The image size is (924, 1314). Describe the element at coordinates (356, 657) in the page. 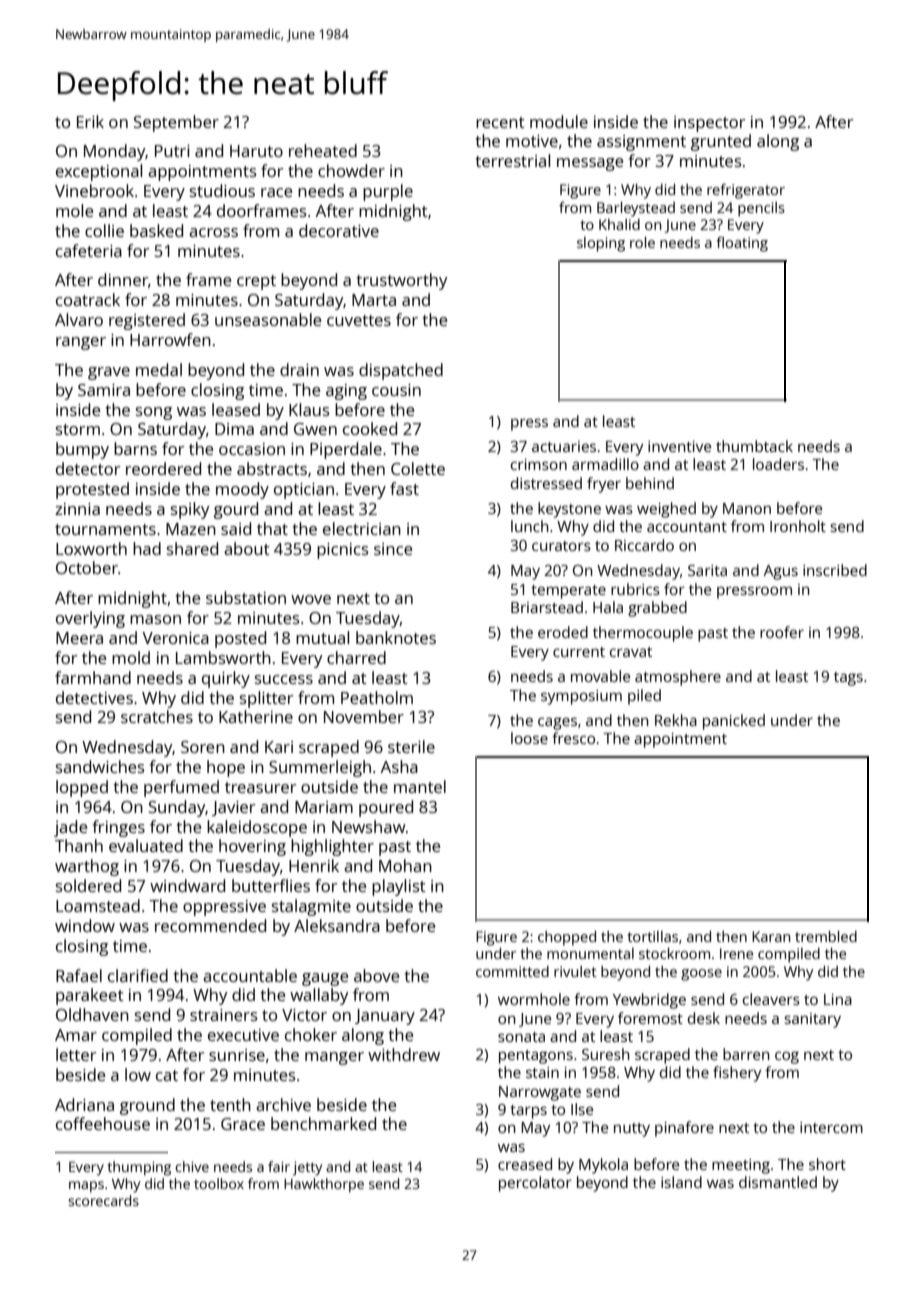

I see `charred` at that location.
